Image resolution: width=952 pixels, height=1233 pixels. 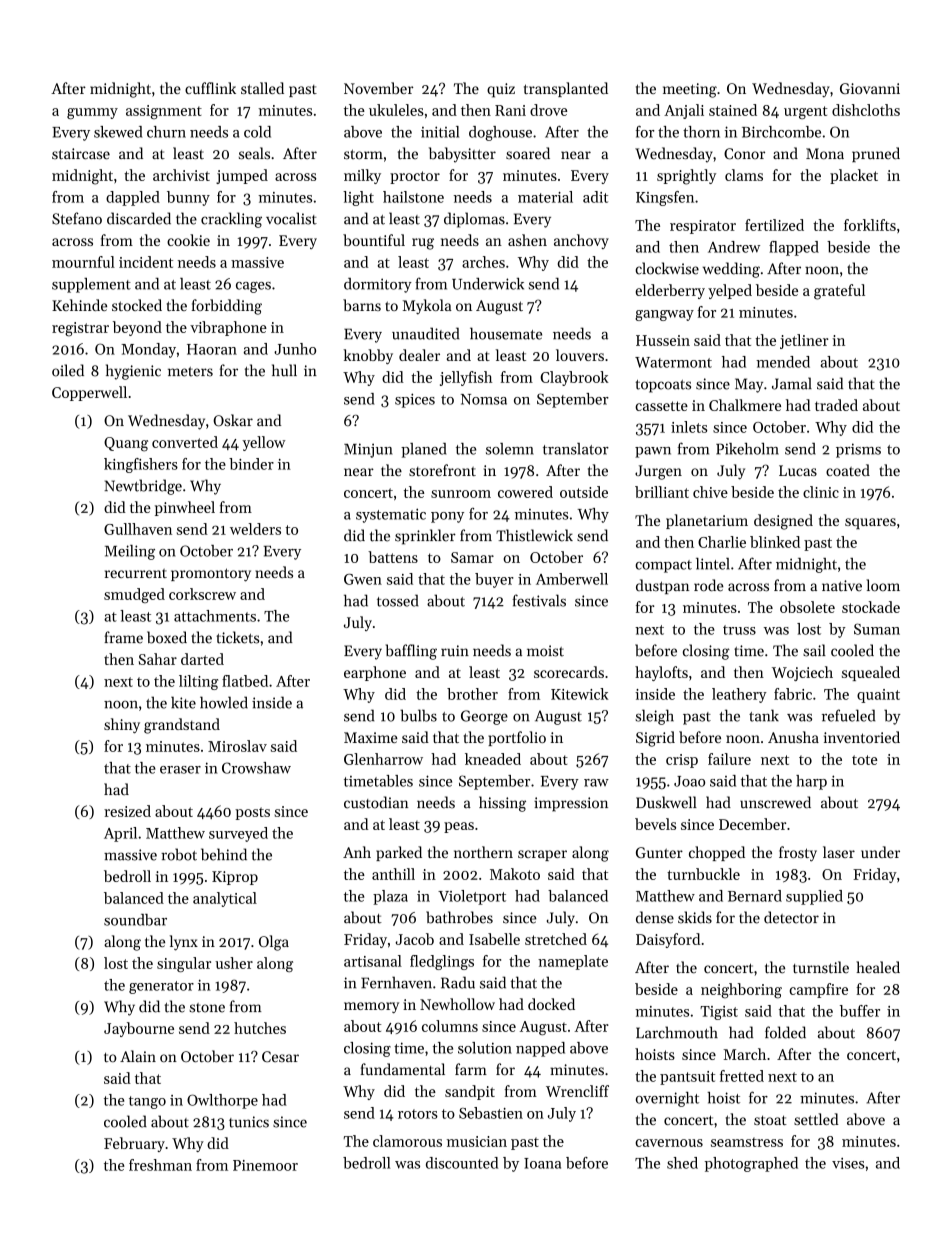 I want to click on milky, so click(x=362, y=176).
